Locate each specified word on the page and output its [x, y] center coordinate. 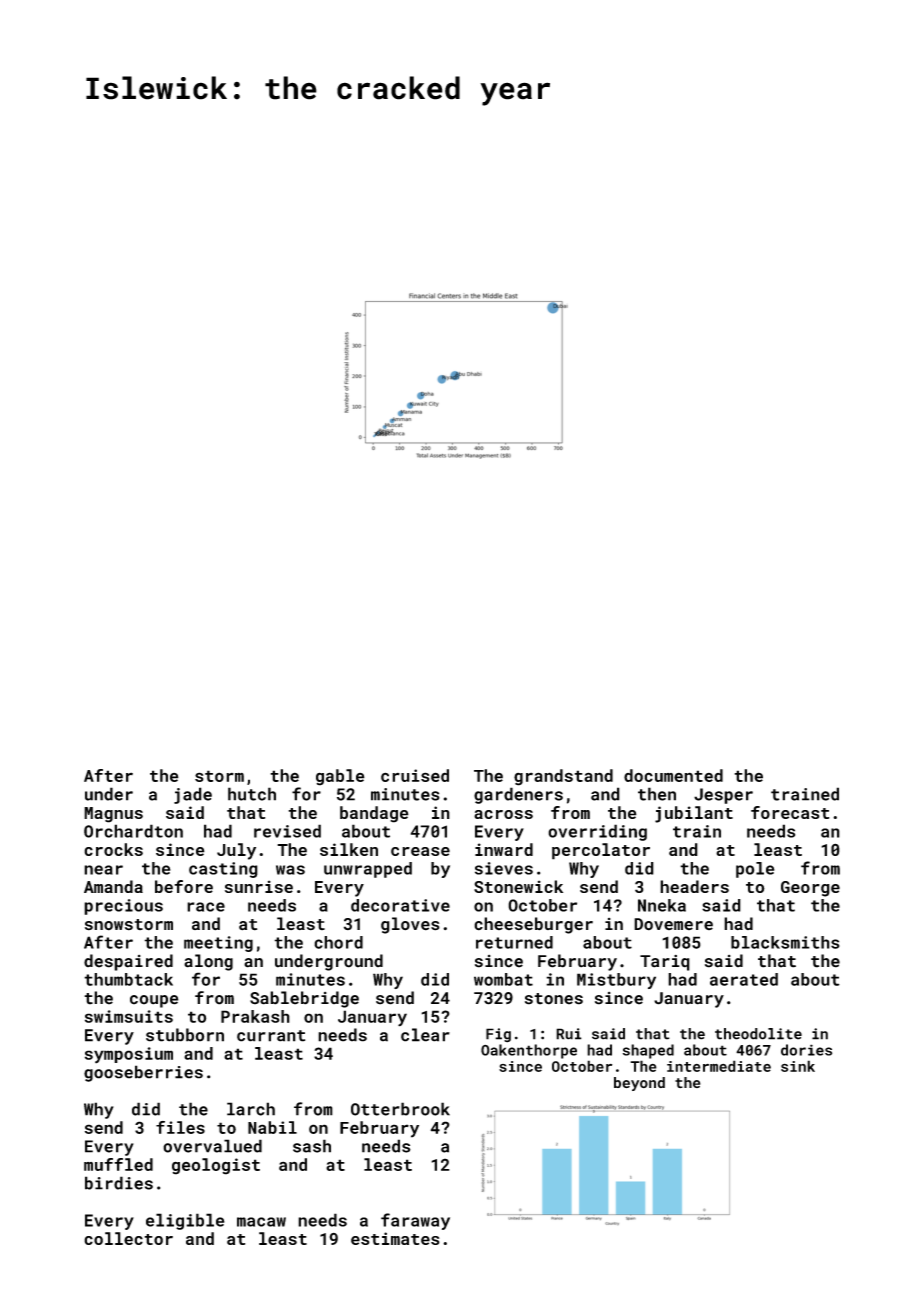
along [208, 962]
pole [755, 870]
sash [312, 1146]
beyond [639, 1084]
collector [128, 1238]
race [206, 907]
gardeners [518, 795]
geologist [216, 1166]
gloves [410, 925]
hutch [252, 794]
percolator [601, 851]
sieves [504, 868]
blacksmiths [785, 942]
